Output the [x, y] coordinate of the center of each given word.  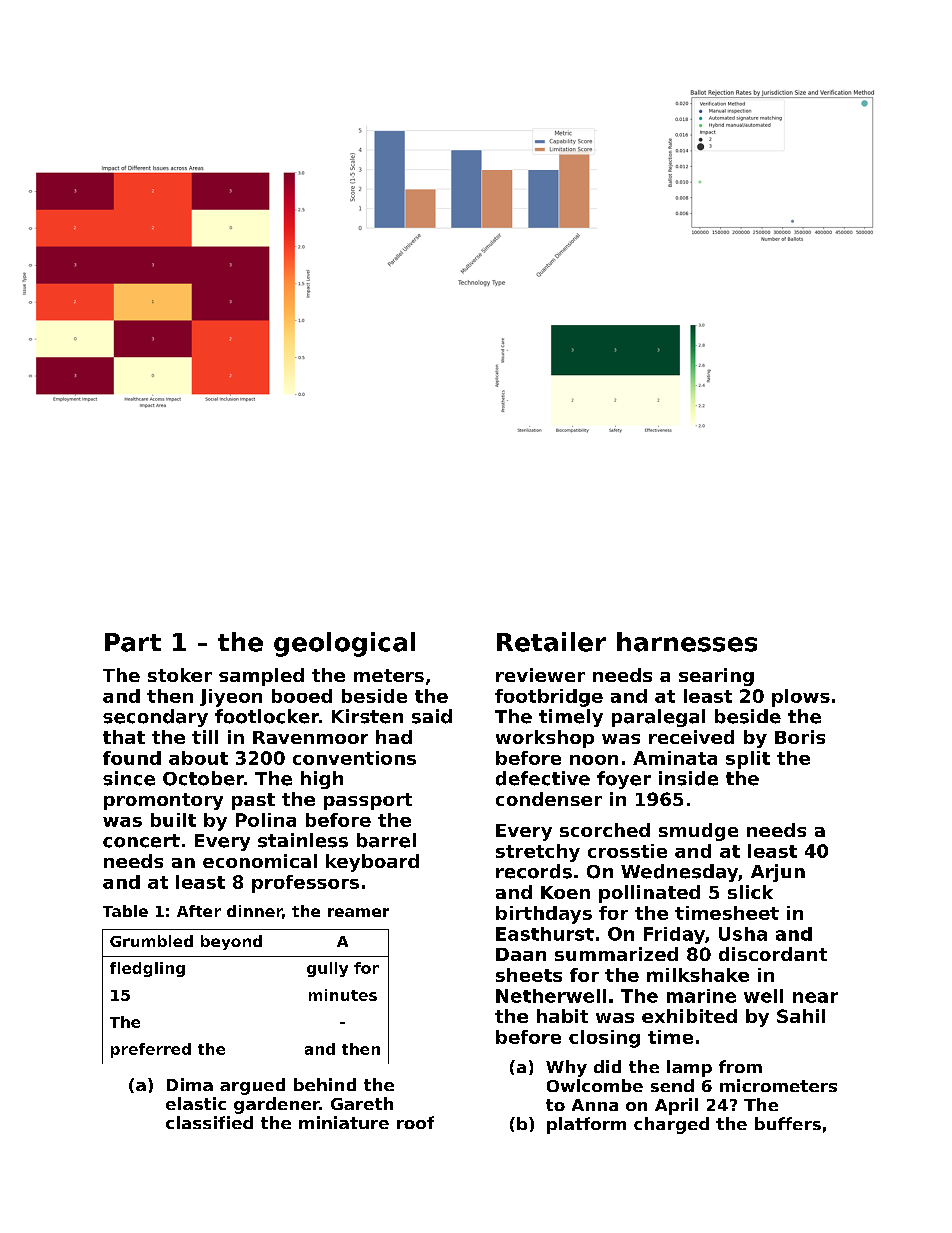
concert [141, 841]
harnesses [687, 642]
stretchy [538, 853]
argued [252, 1086]
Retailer [551, 642]
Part [133, 642]
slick [750, 892]
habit [562, 1016]
